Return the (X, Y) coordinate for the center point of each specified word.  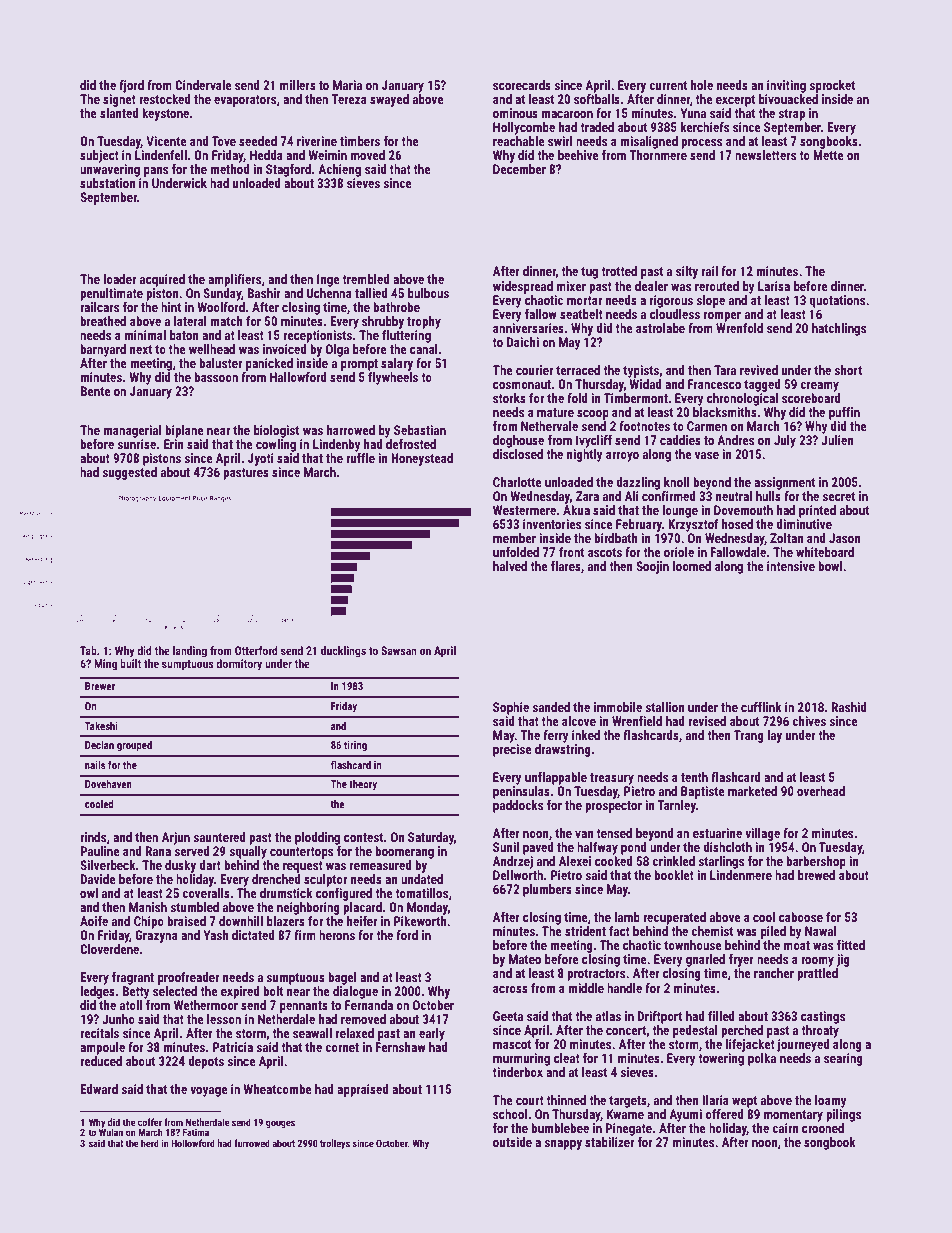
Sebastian (420, 430)
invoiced (285, 349)
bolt (273, 991)
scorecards (522, 85)
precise (512, 750)
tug (589, 273)
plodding (317, 838)
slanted (119, 113)
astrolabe (660, 328)
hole (702, 85)
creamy (819, 387)
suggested (129, 473)
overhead (821, 791)
